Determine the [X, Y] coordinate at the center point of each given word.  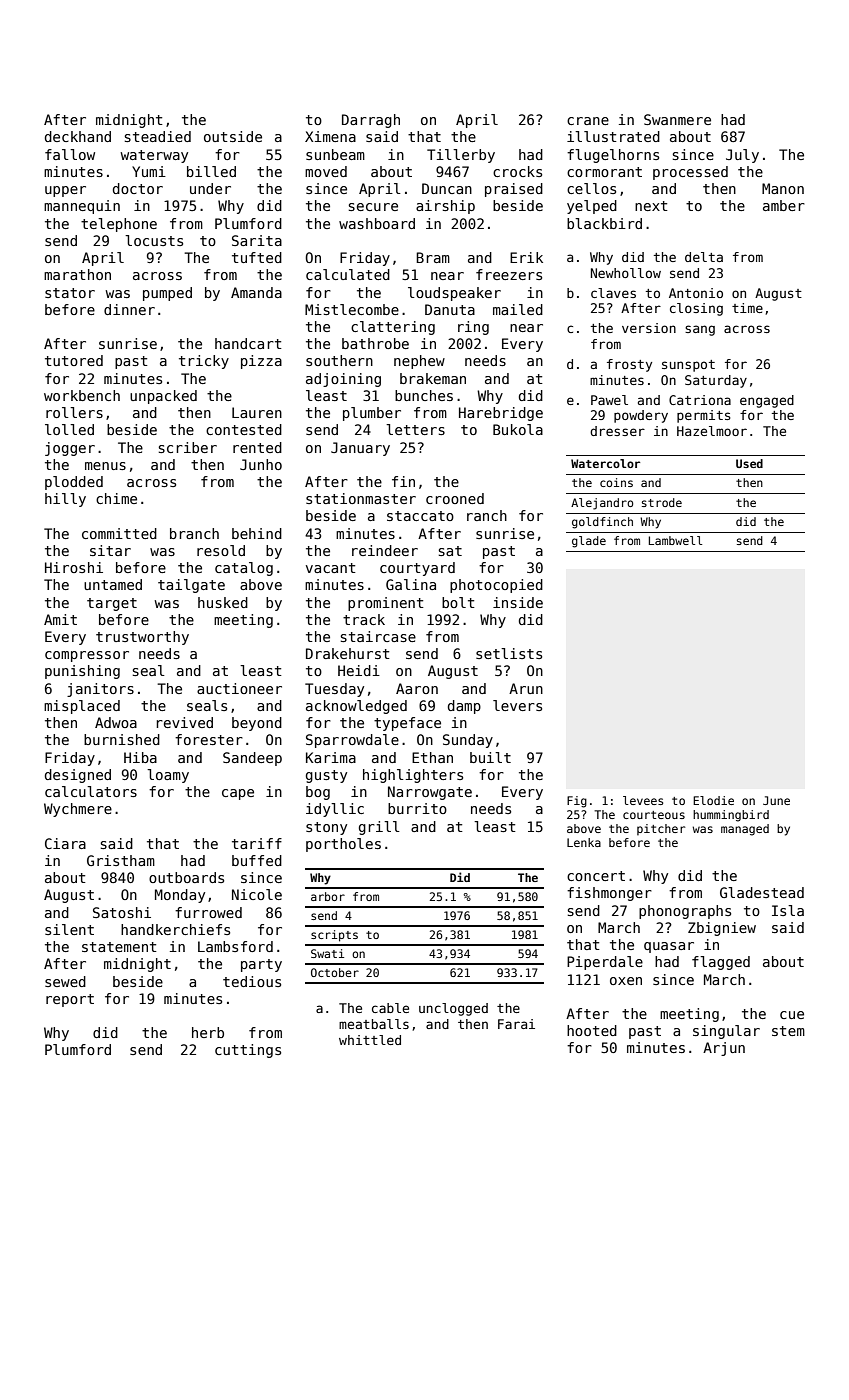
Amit [60, 619]
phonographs [685, 912]
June [776, 800]
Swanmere [677, 119]
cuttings [248, 1051]
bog [318, 793]
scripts [334, 936]
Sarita [257, 240]
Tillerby [461, 156]
